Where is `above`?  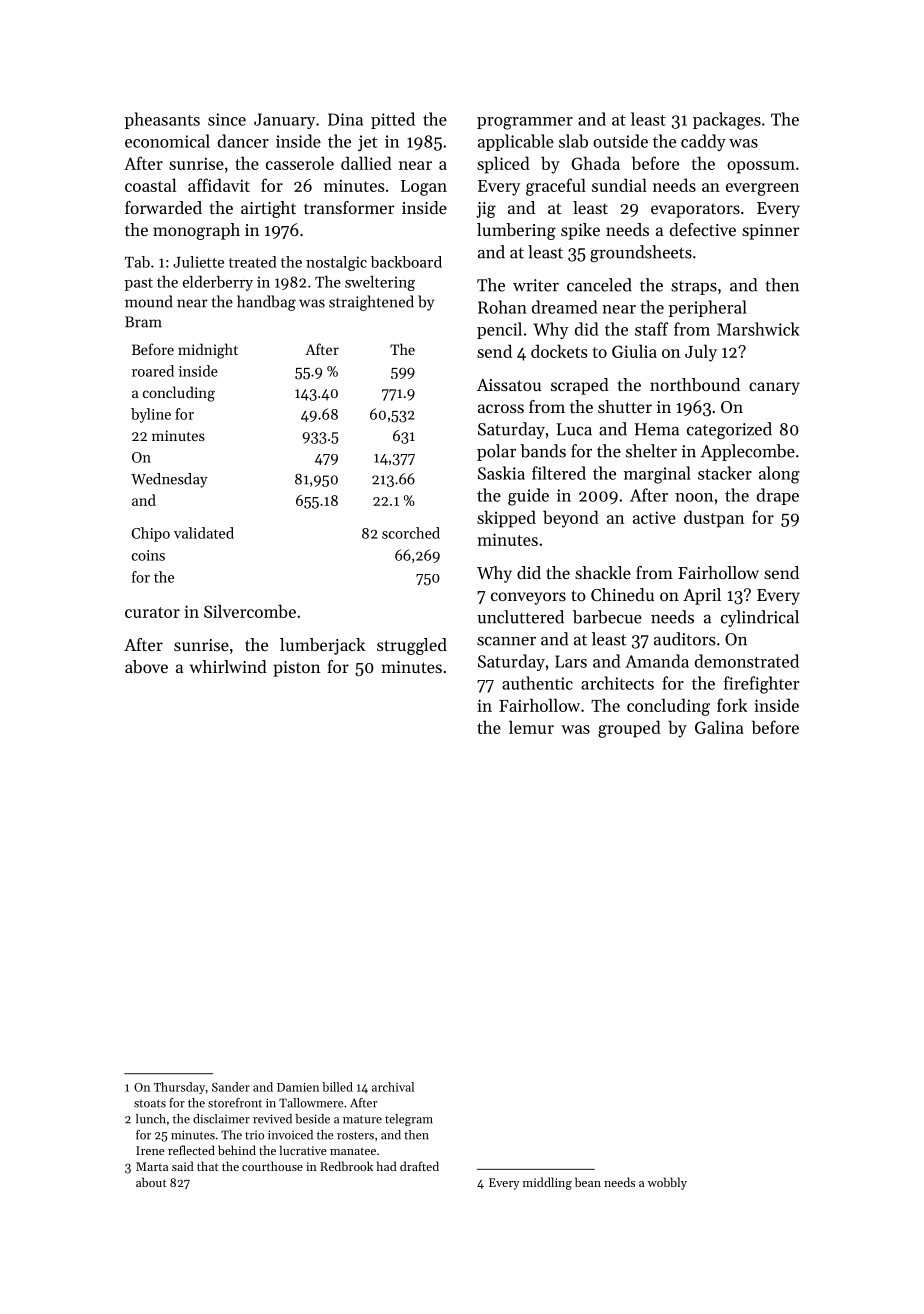 above is located at coordinates (146, 666).
